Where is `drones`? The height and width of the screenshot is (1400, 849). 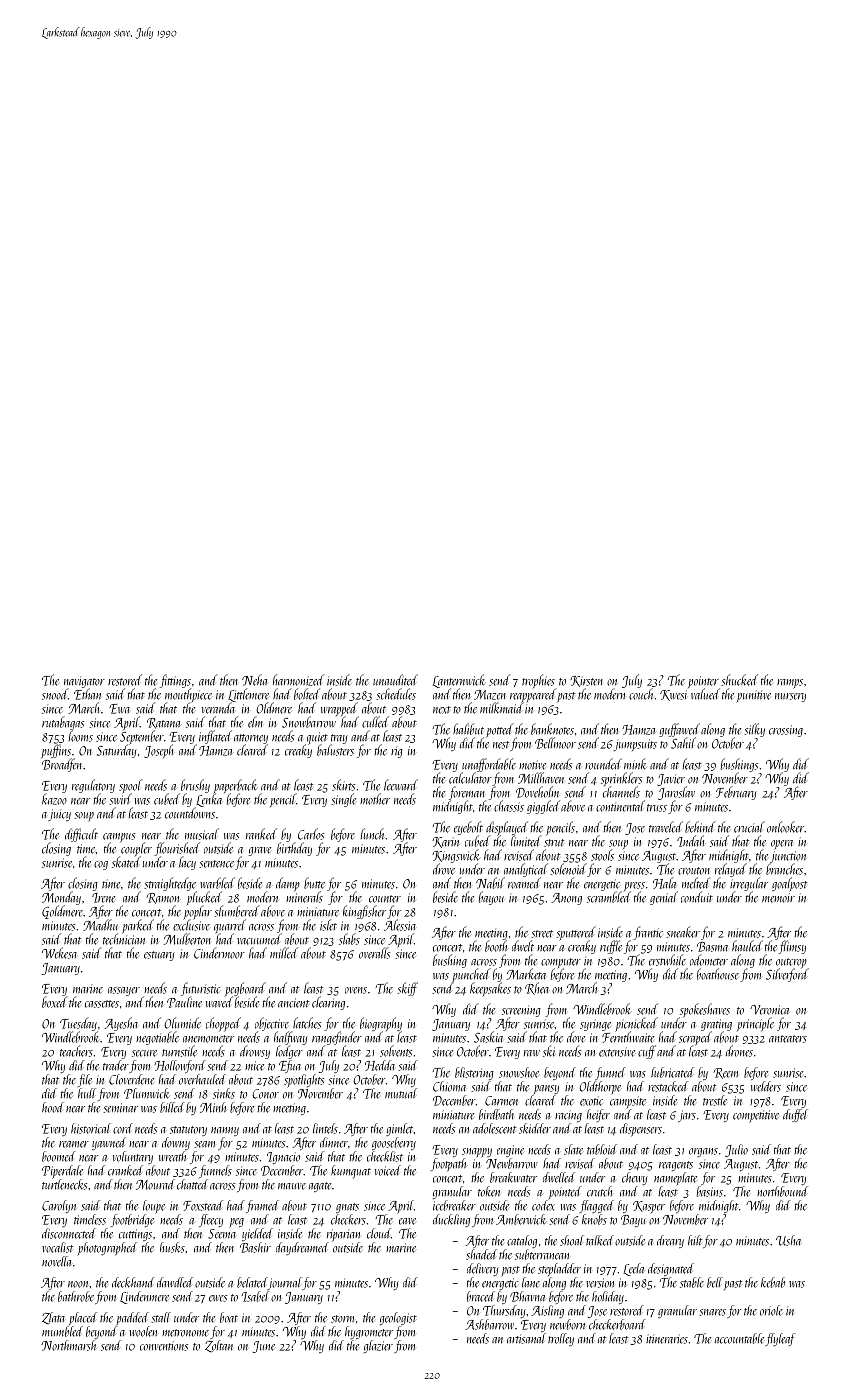 drones is located at coordinates (739, 1051).
